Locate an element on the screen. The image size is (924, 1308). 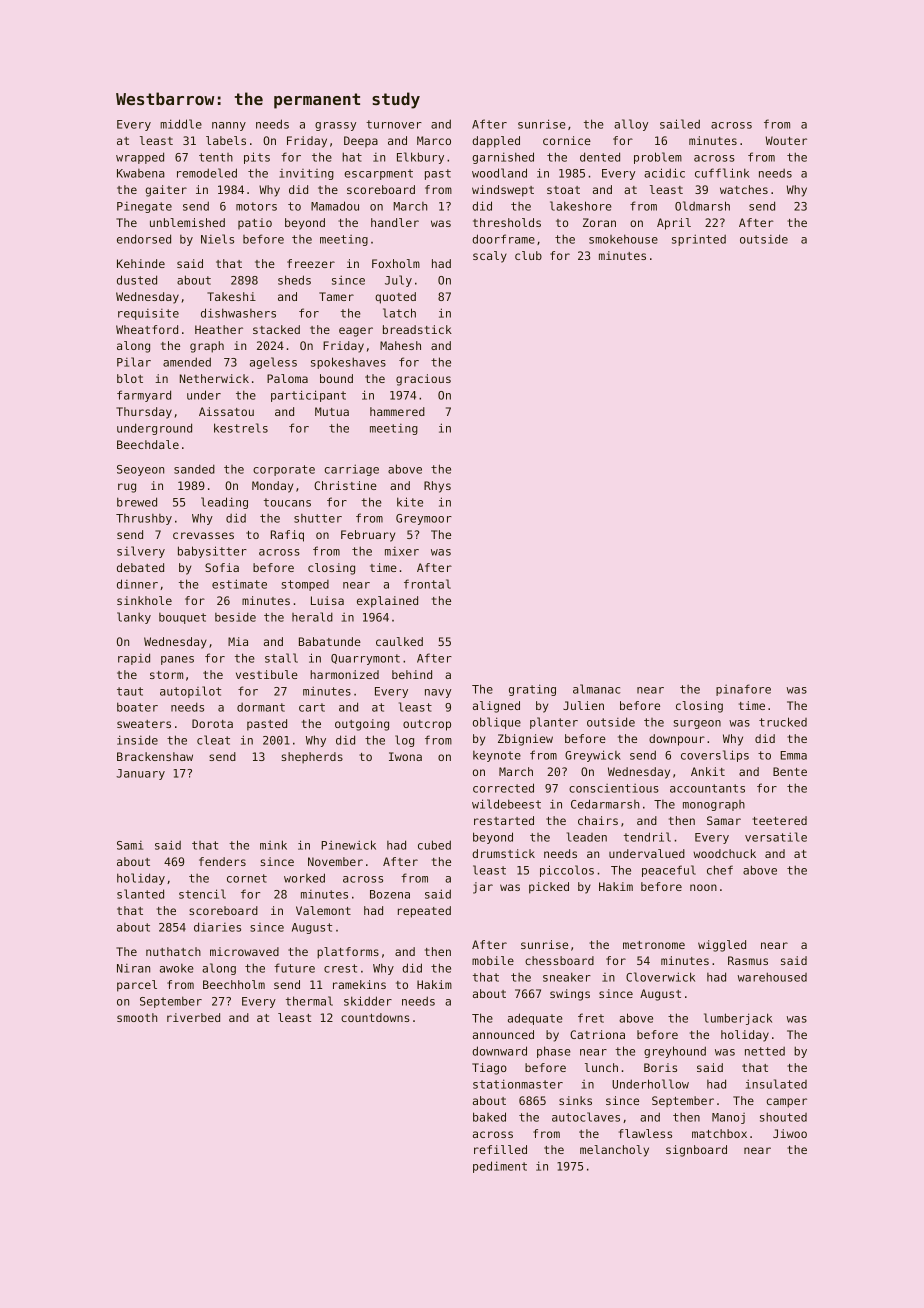
nanny is located at coordinates (229, 126).
